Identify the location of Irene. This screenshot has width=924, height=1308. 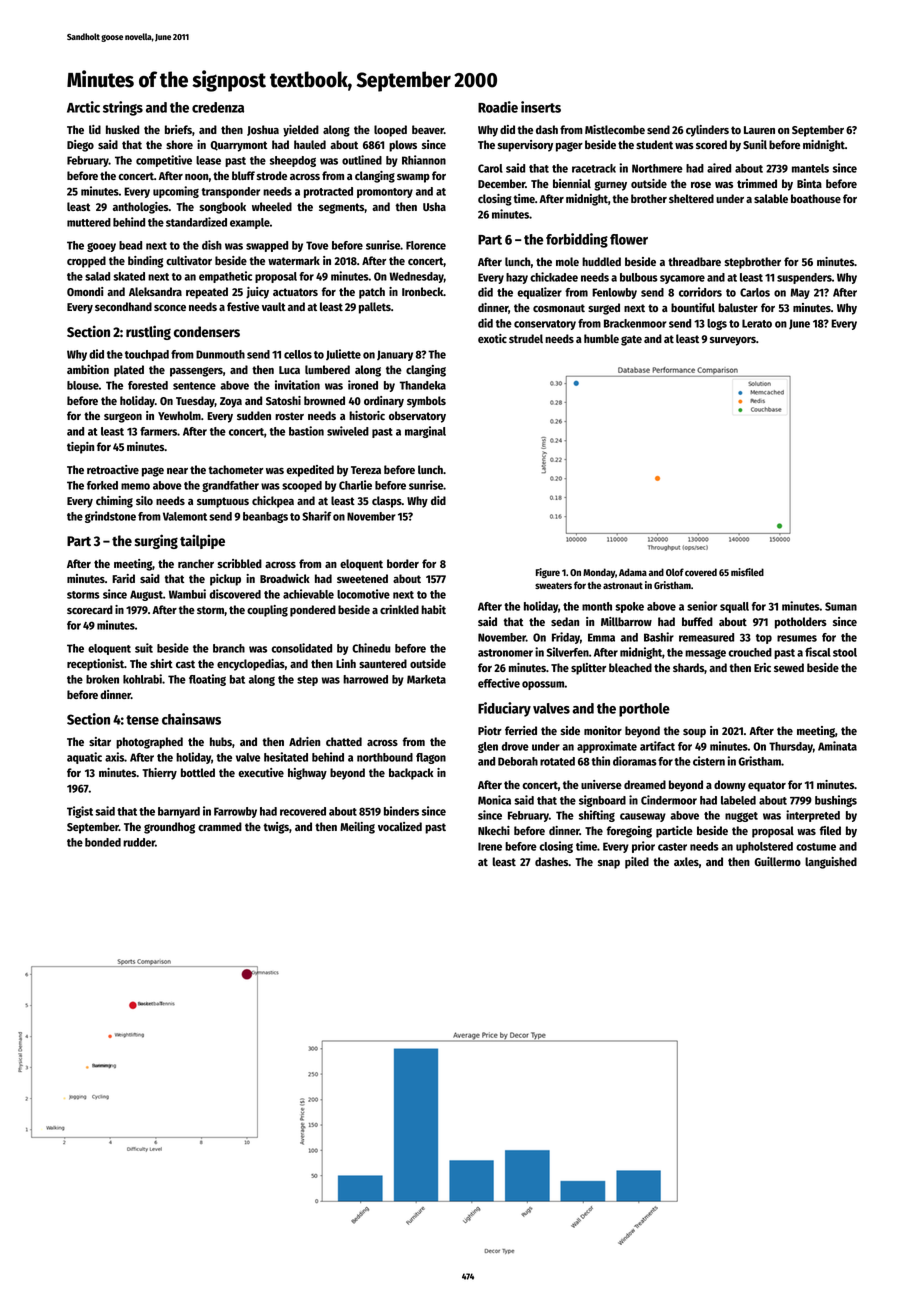
(490, 846).
